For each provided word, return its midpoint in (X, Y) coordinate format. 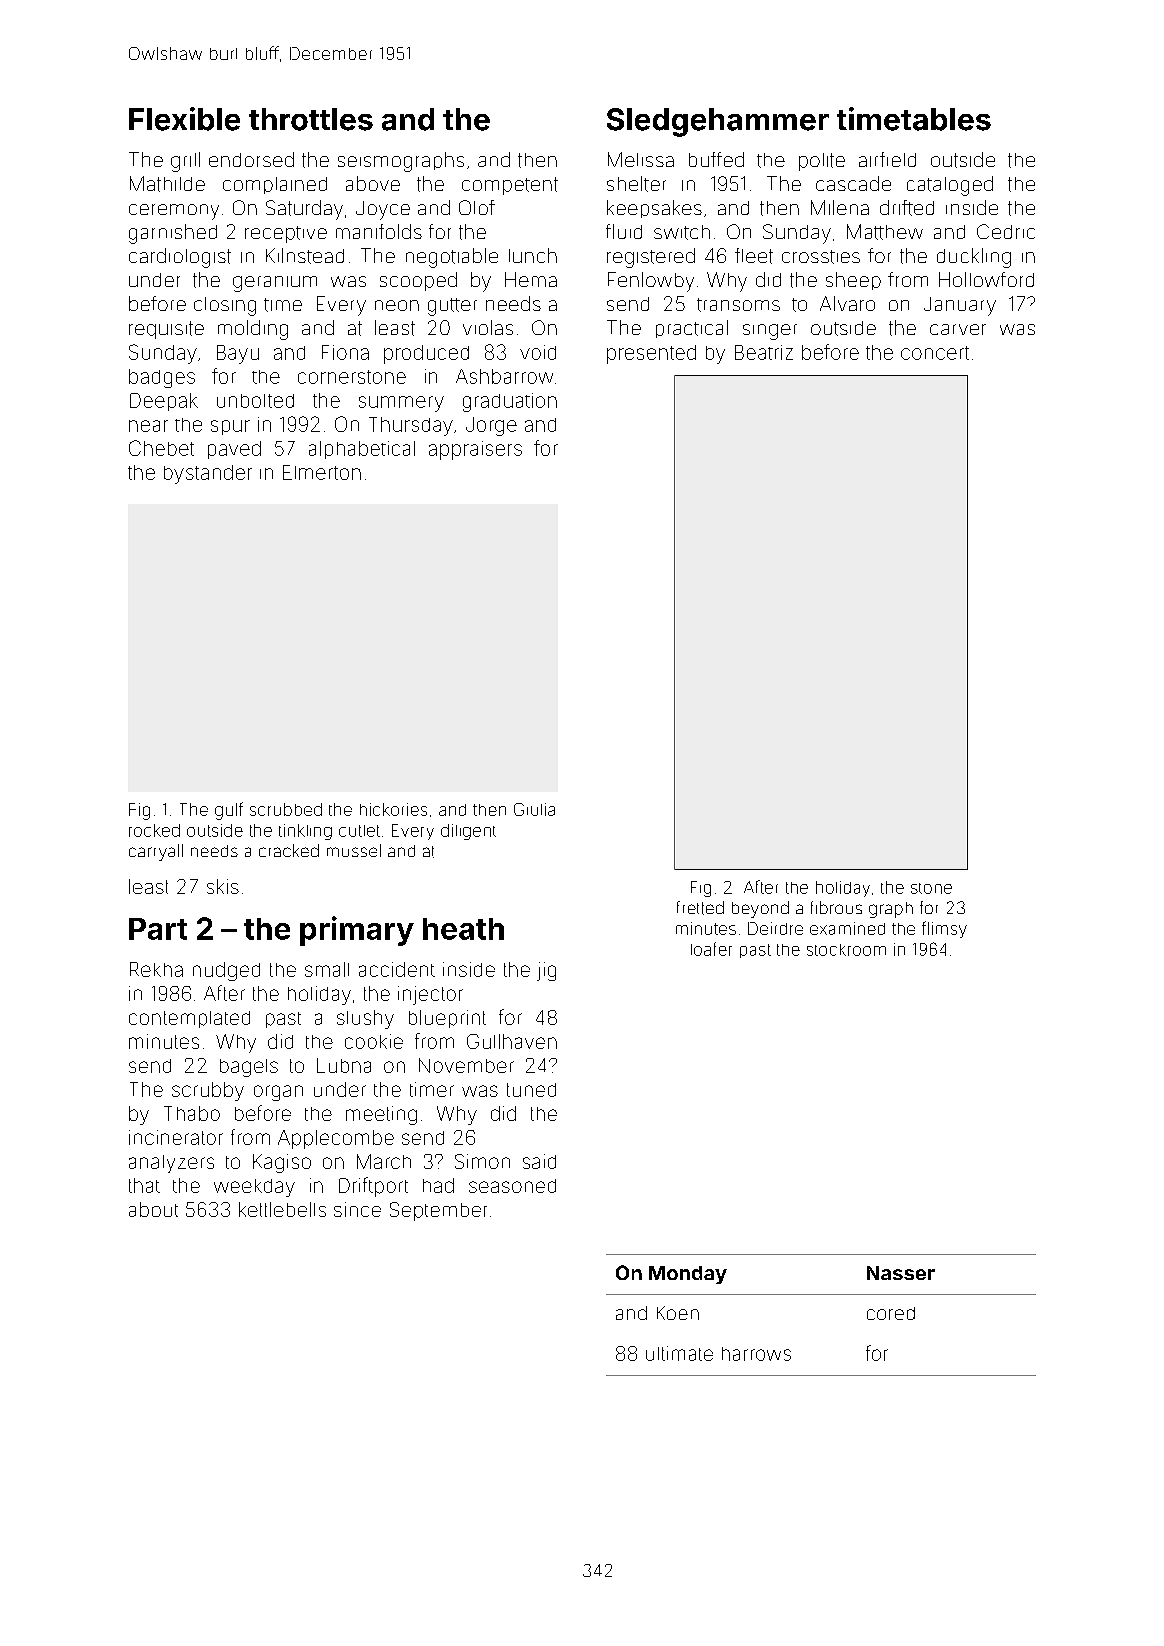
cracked (289, 850)
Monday (688, 1275)
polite (822, 162)
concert (935, 353)
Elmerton (322, 472)
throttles (311, 119)
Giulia (534, 809)
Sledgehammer (718, 122)
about (153, 1209)
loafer (711, 949)
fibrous (836, 907)
